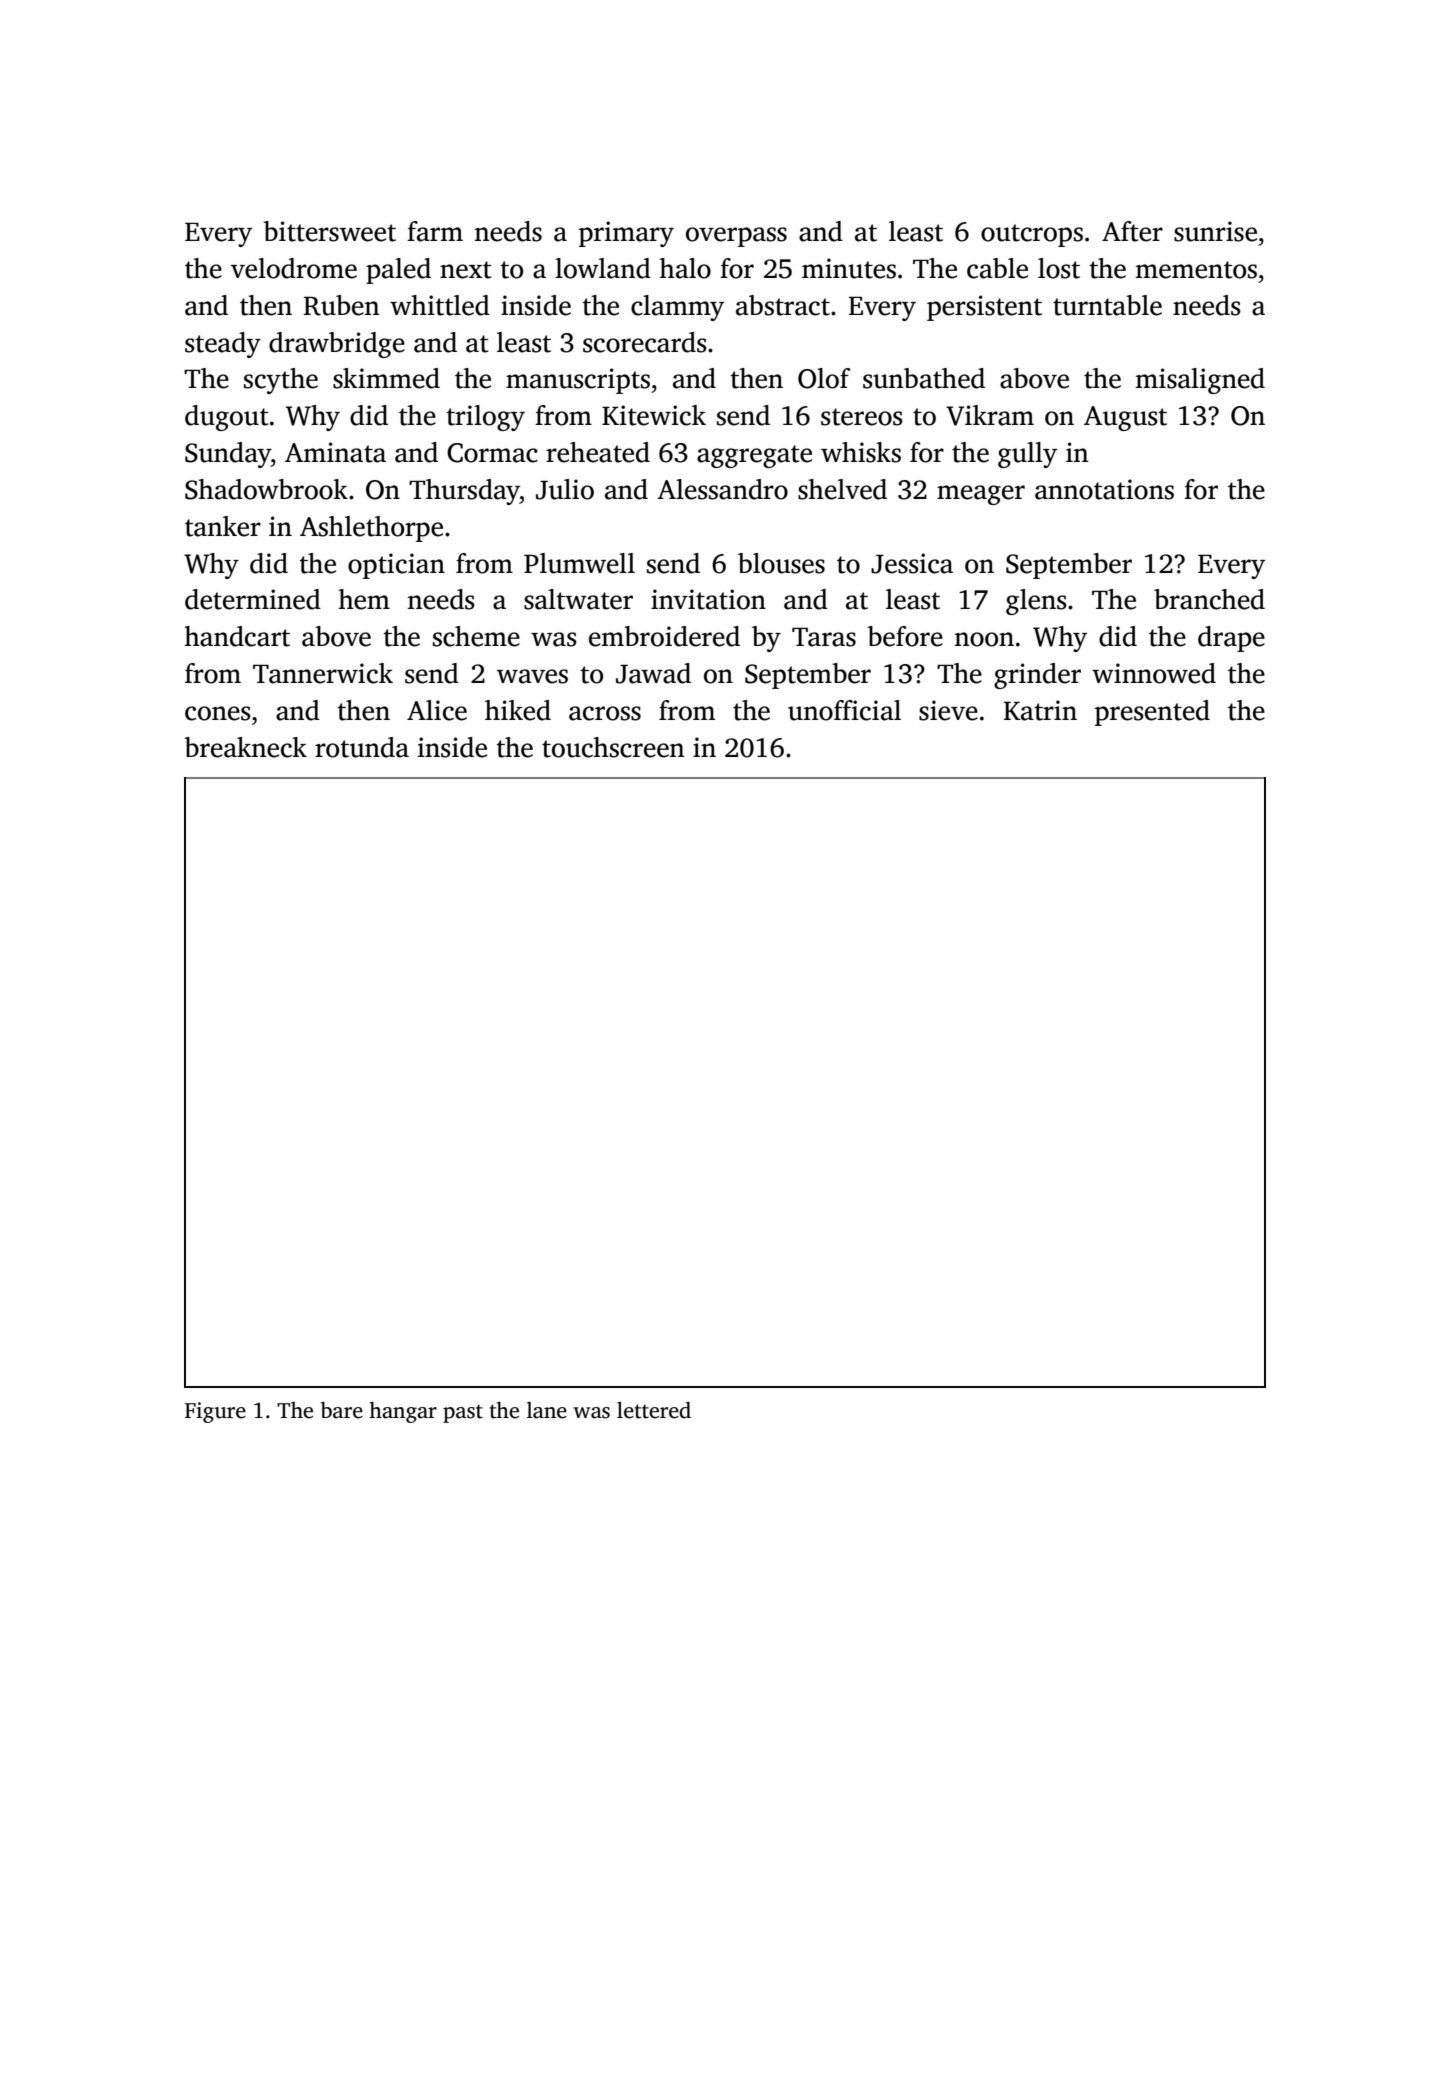 The width and height of the page is (1450, 2100). I want to click on outcrops, so click(1032, 235).
